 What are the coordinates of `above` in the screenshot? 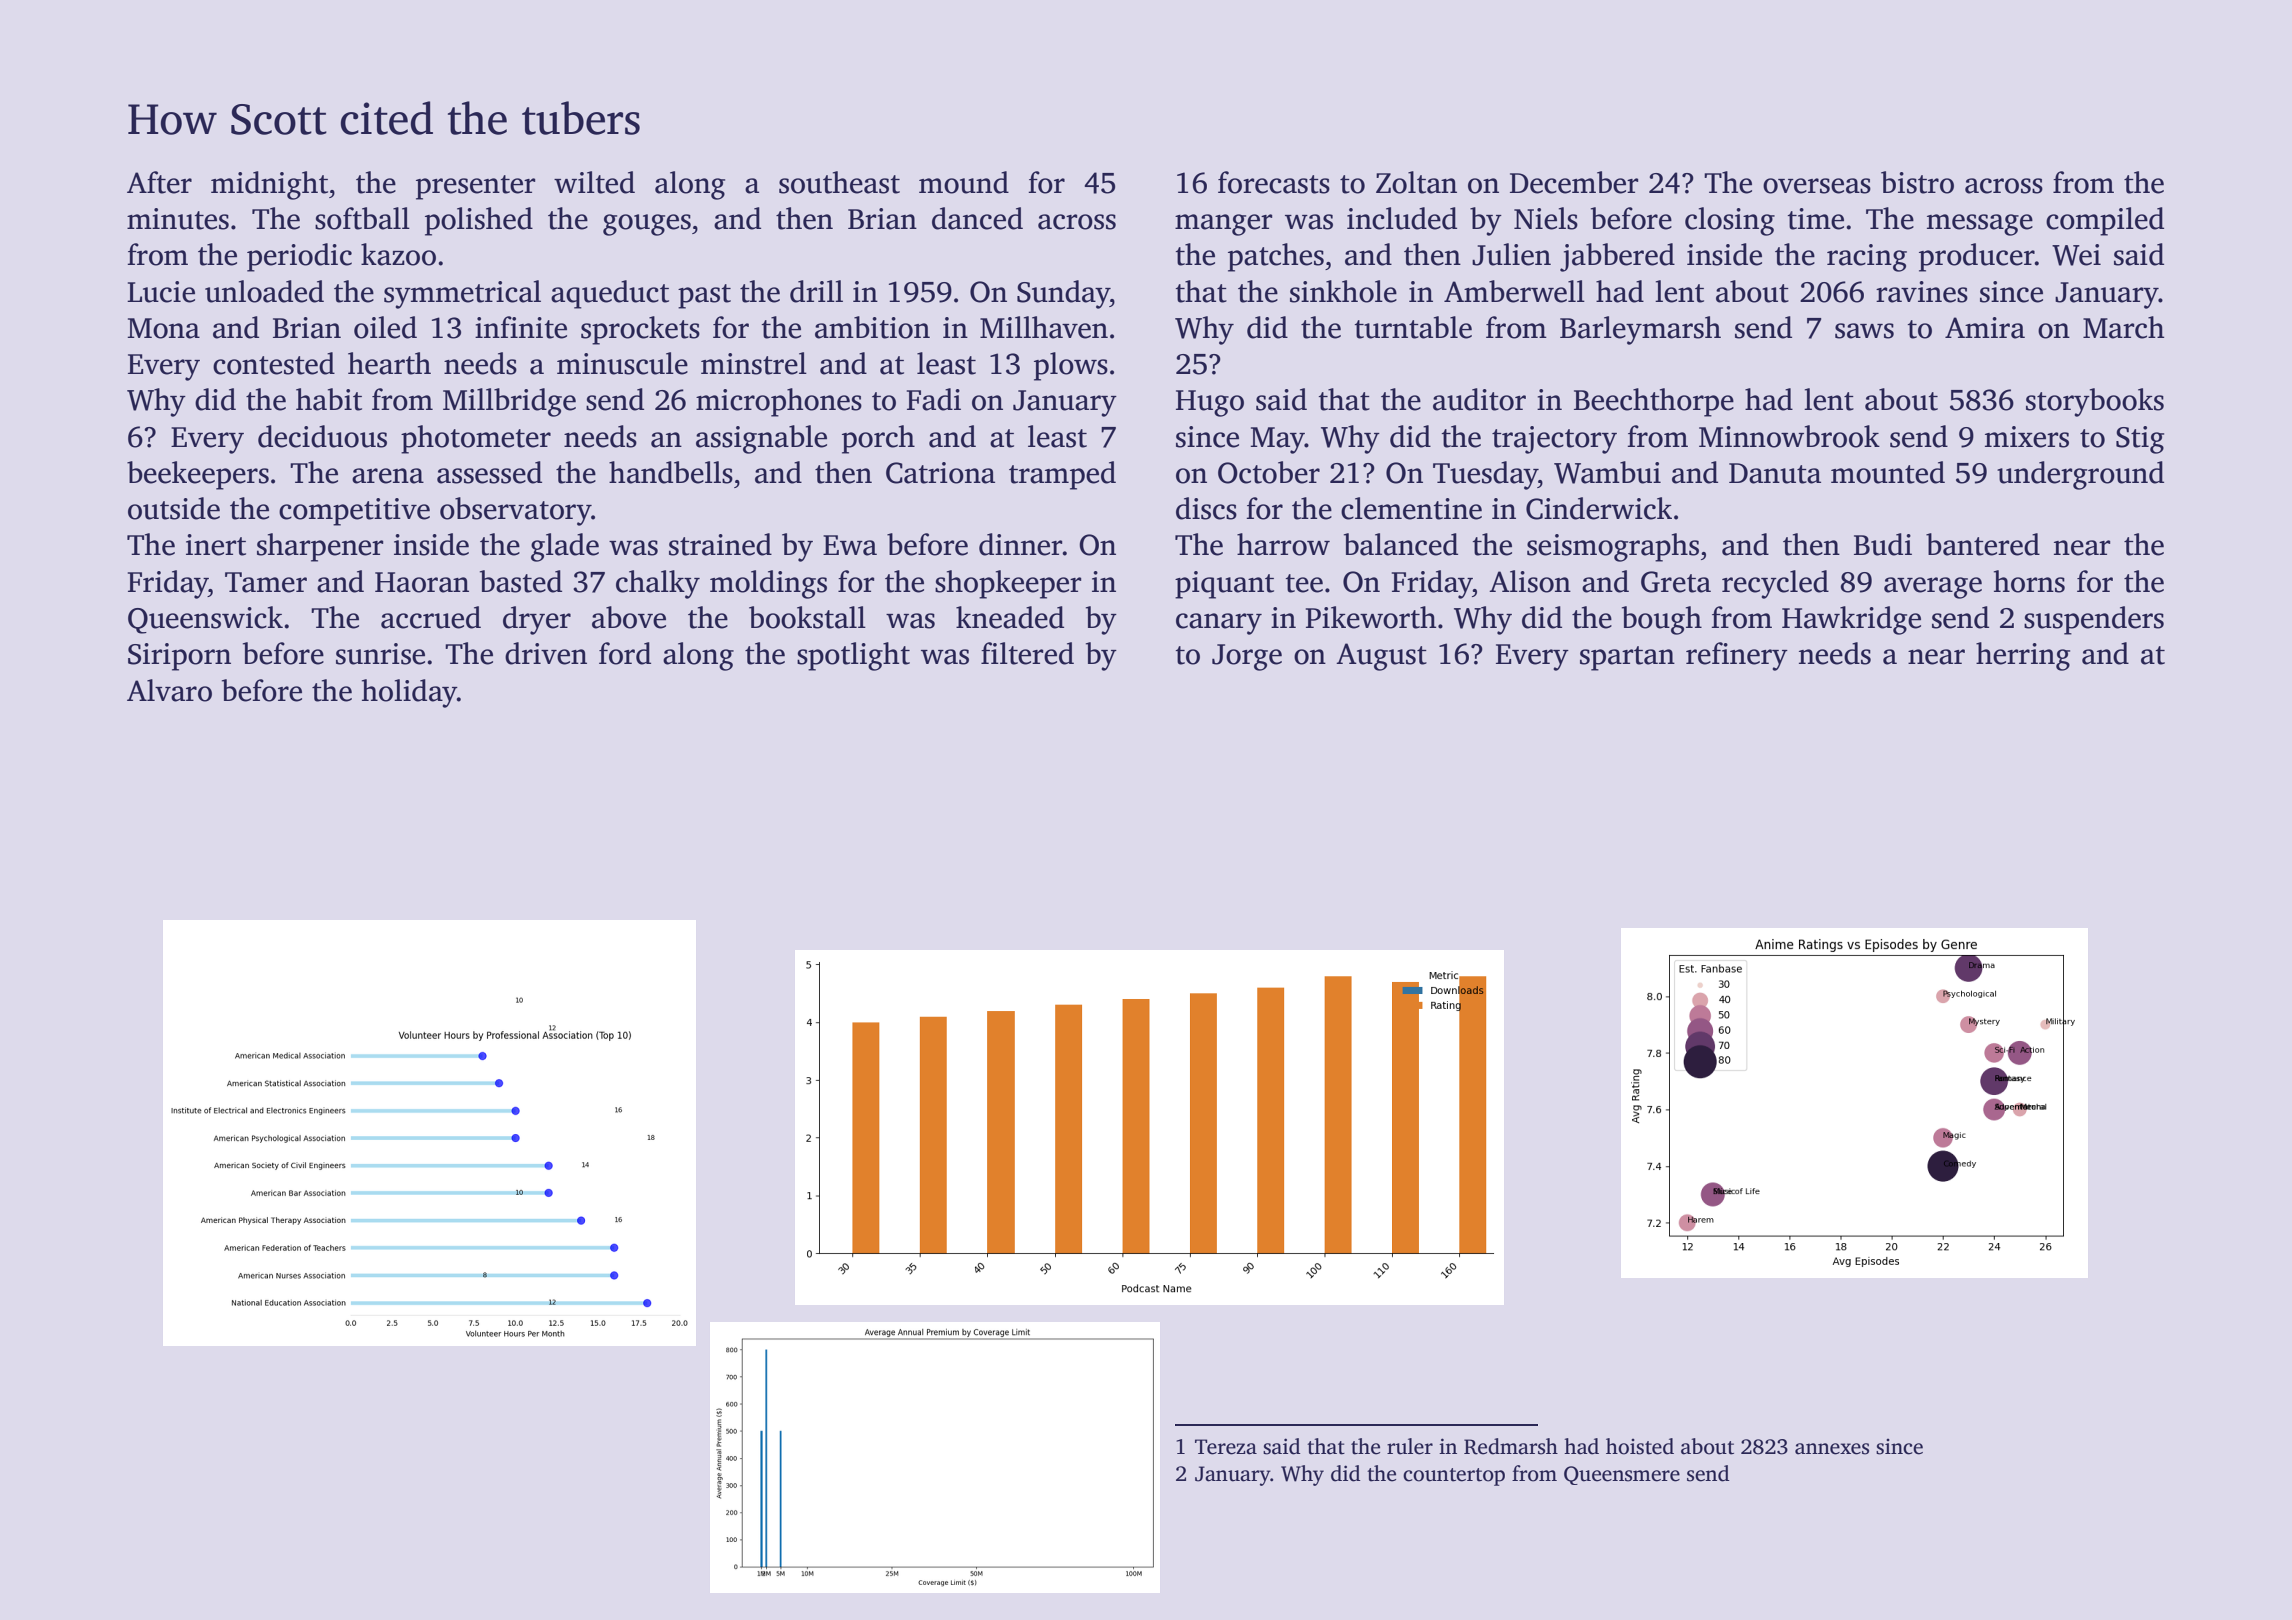 It's located at (629, 617).
